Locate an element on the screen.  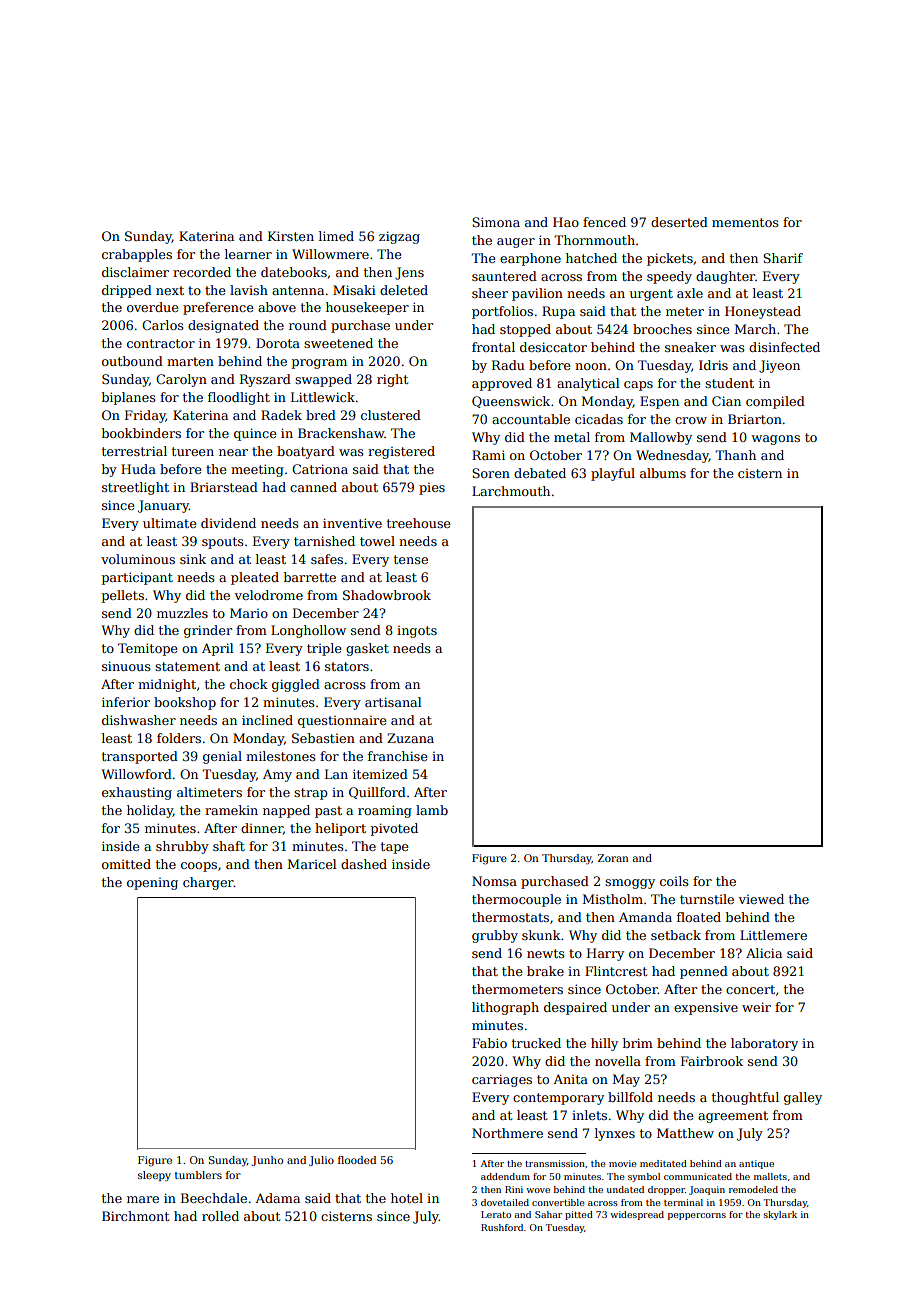
Kirsten is located at coordinates (291, 236).
